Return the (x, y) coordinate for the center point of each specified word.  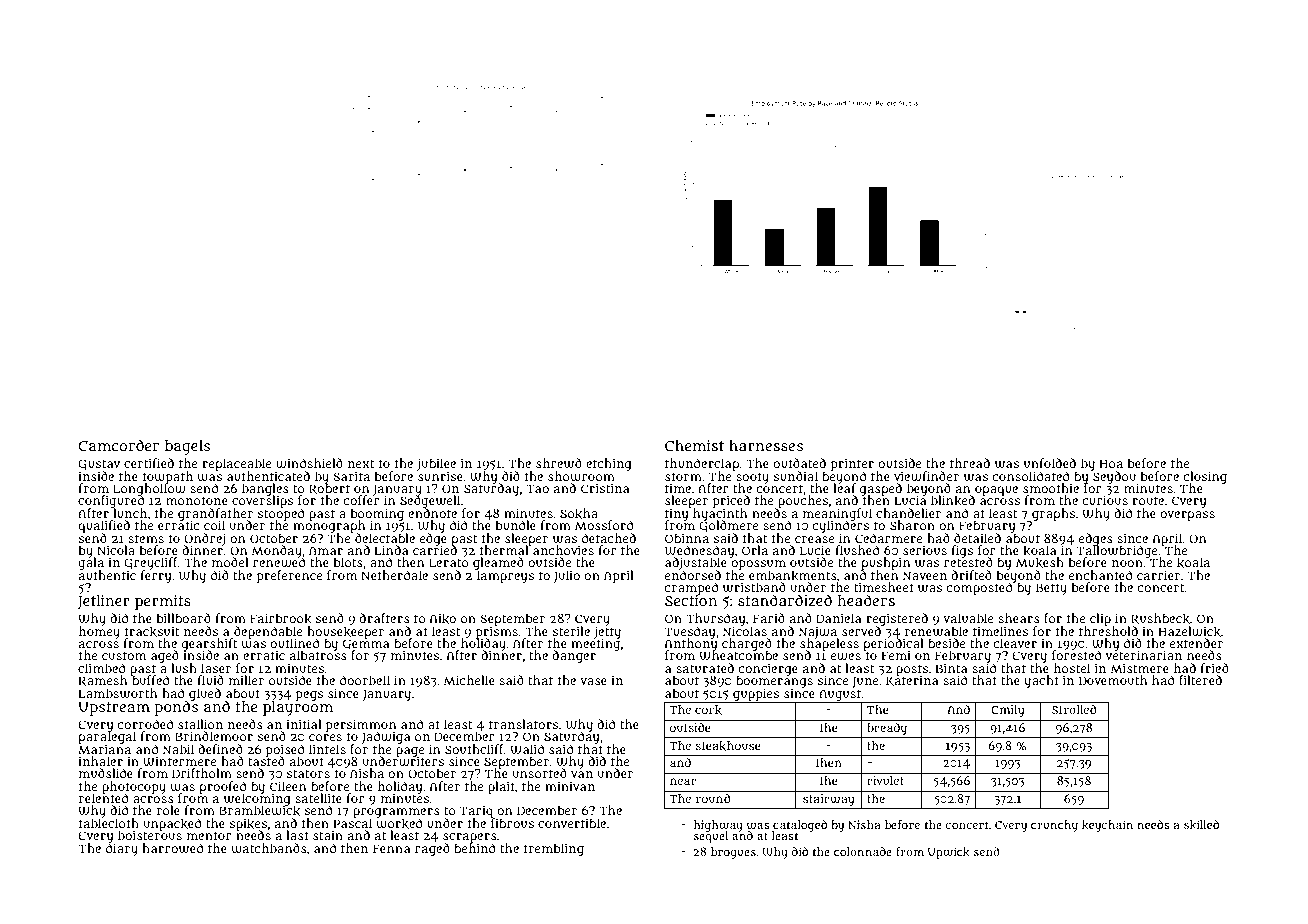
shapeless (829, 645)
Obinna (687, 538)
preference (289, 576)
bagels (187, 447)
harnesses (766, 445)
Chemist (694, 445)
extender (1196, 643)
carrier (1158, 575)
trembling (554, 849)
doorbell (365, 680)
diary (122, 849)
